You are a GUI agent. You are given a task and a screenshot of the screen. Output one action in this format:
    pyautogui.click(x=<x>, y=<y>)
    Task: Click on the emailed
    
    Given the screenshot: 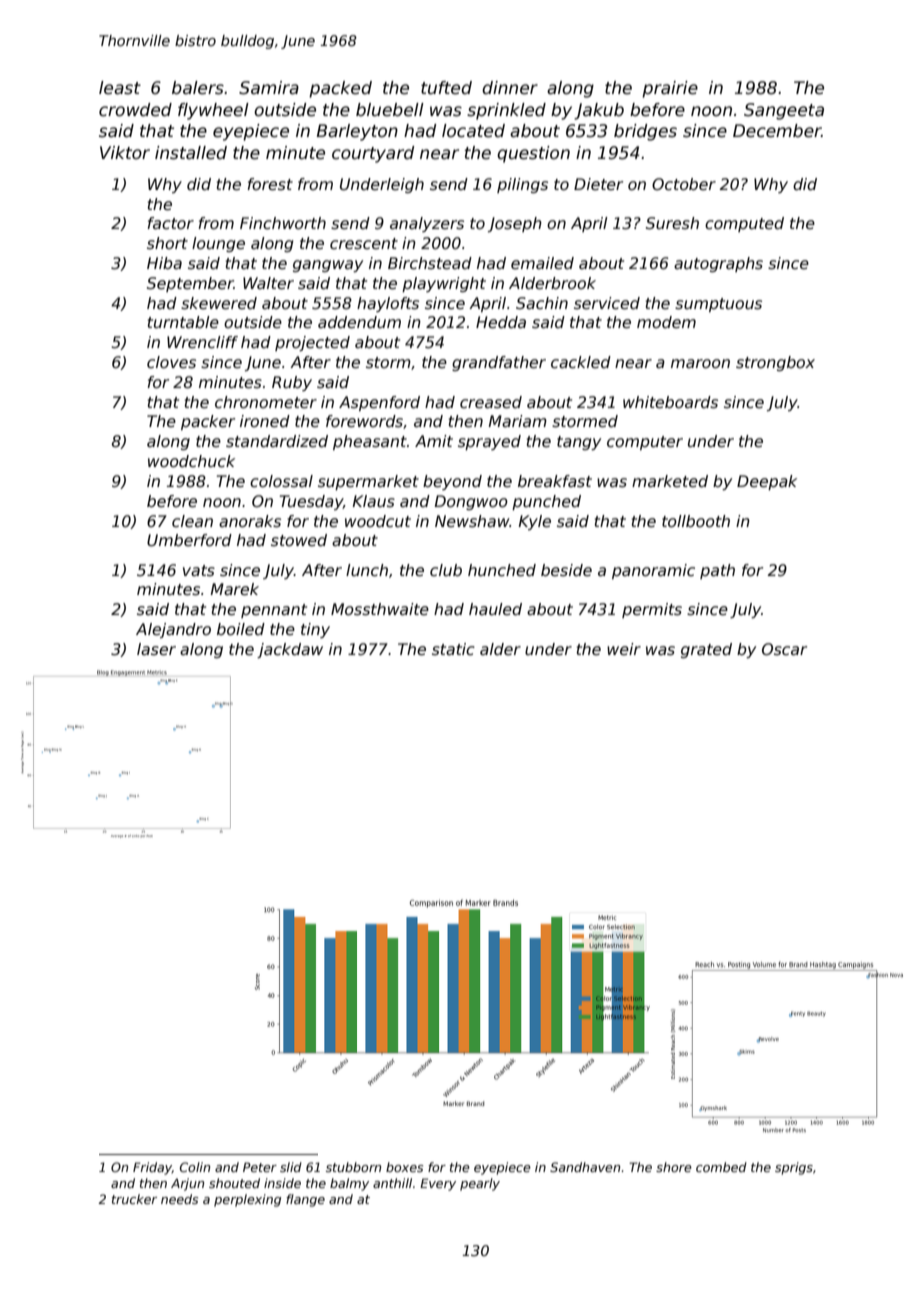 What is the action you would take?
    pyautogui.click(x=542, y=263)
